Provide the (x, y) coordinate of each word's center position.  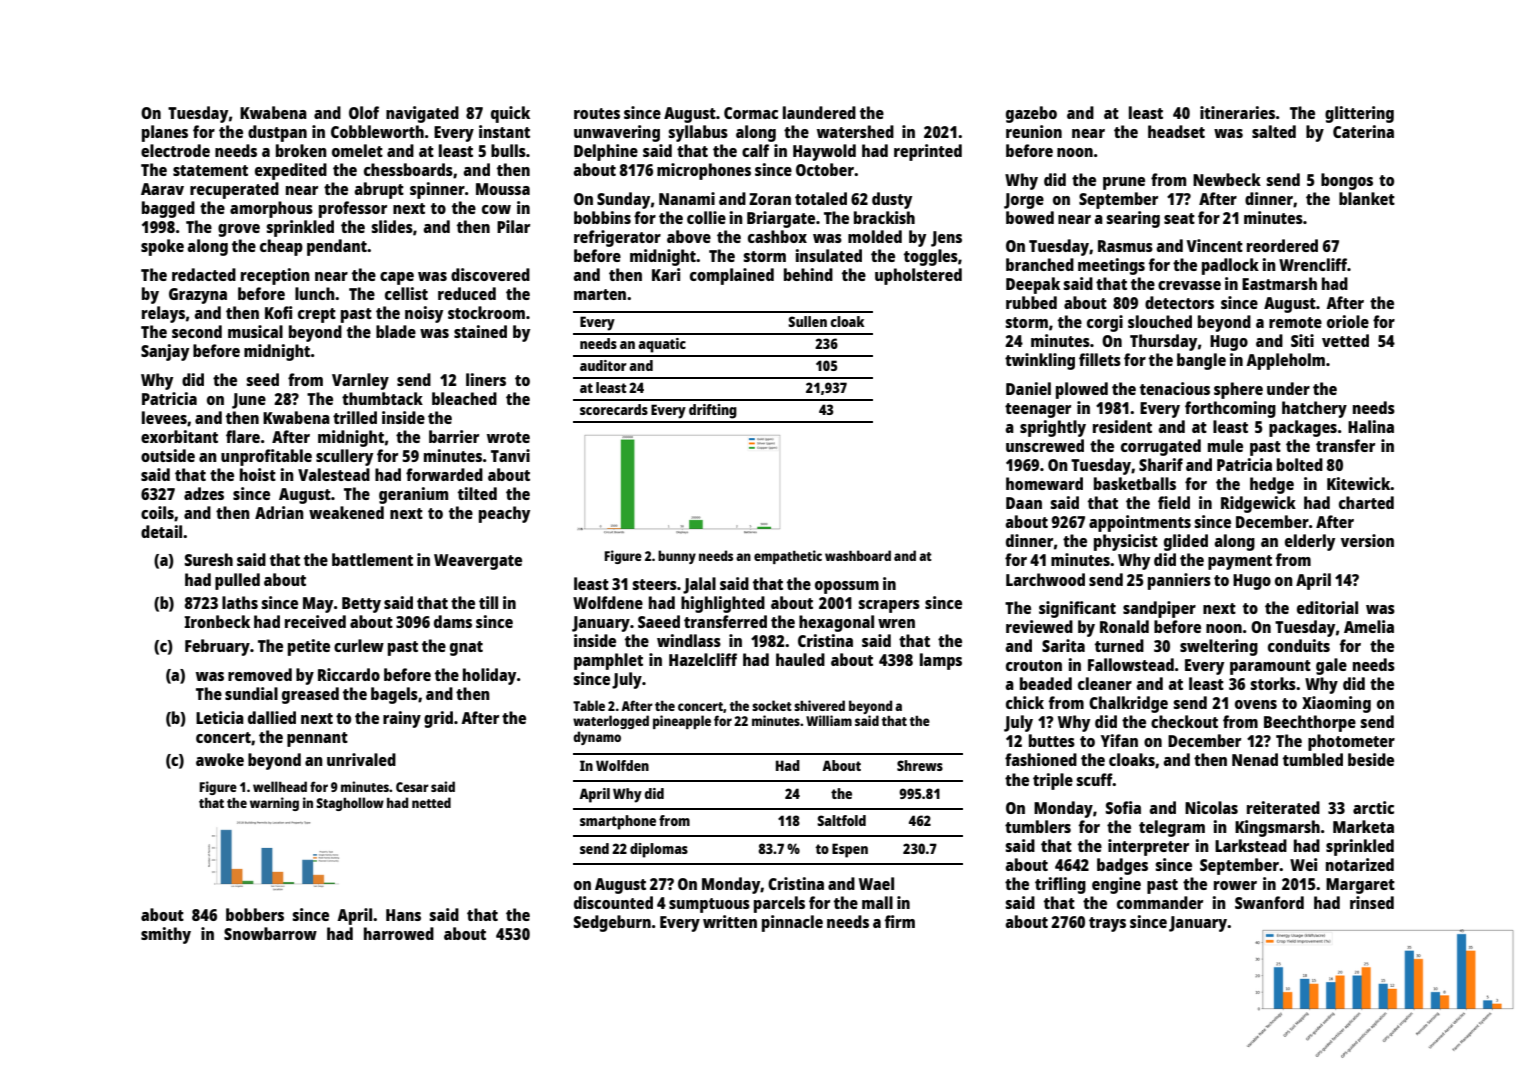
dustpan (277, 133)
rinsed (1372, 902)
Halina (1371, 426)
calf (755, 150)
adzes (204, 493)
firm (900, 921)
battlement (372, 559)
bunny (677, 557)
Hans (403, 915)
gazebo (1031, 114)
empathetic (788, 557)
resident (1122, 426)
